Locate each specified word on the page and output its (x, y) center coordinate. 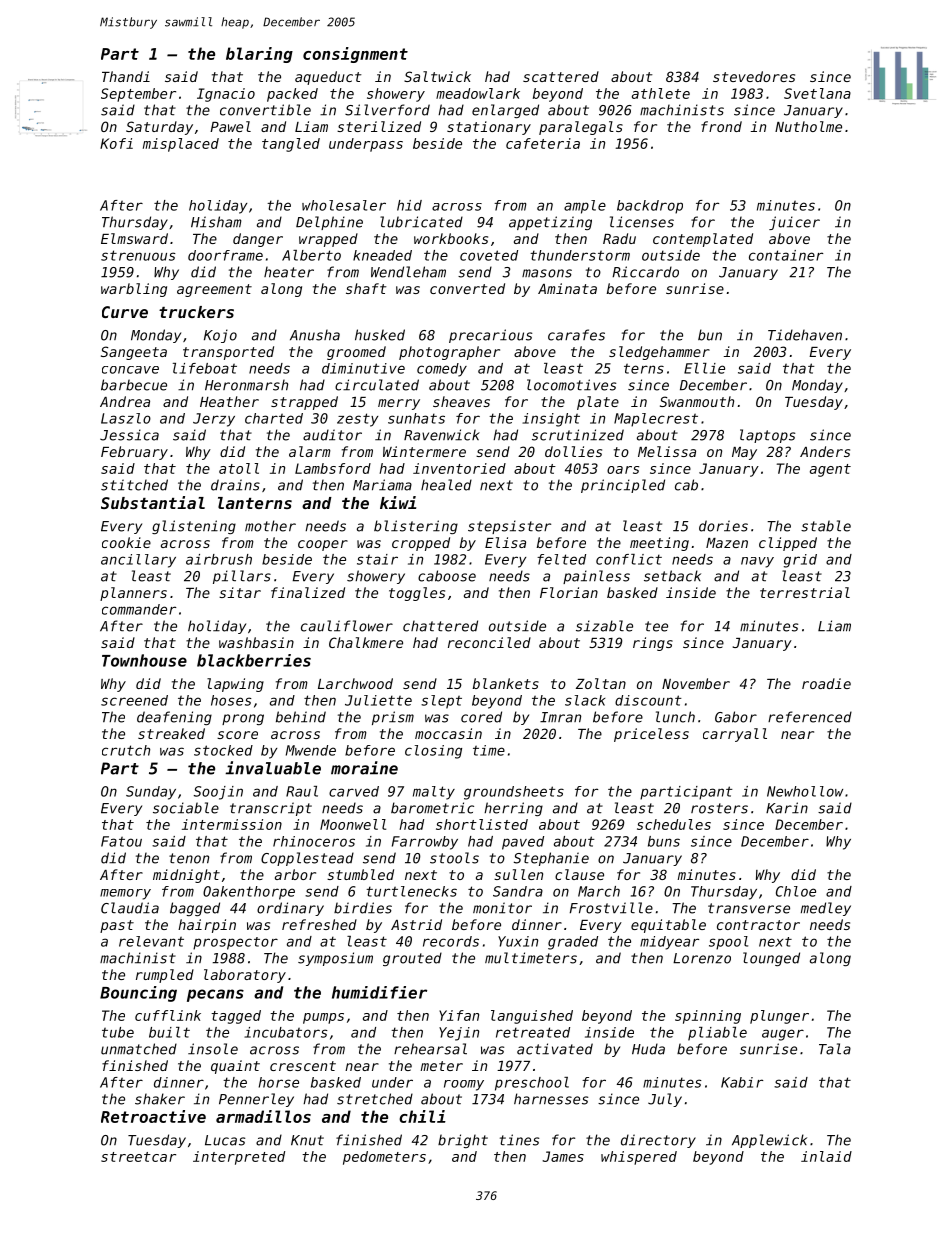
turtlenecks (411, 891)
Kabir (742, 1082)
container (786, 255)
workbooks (451, 238)
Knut (307, 1140)
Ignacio (226, 95)
